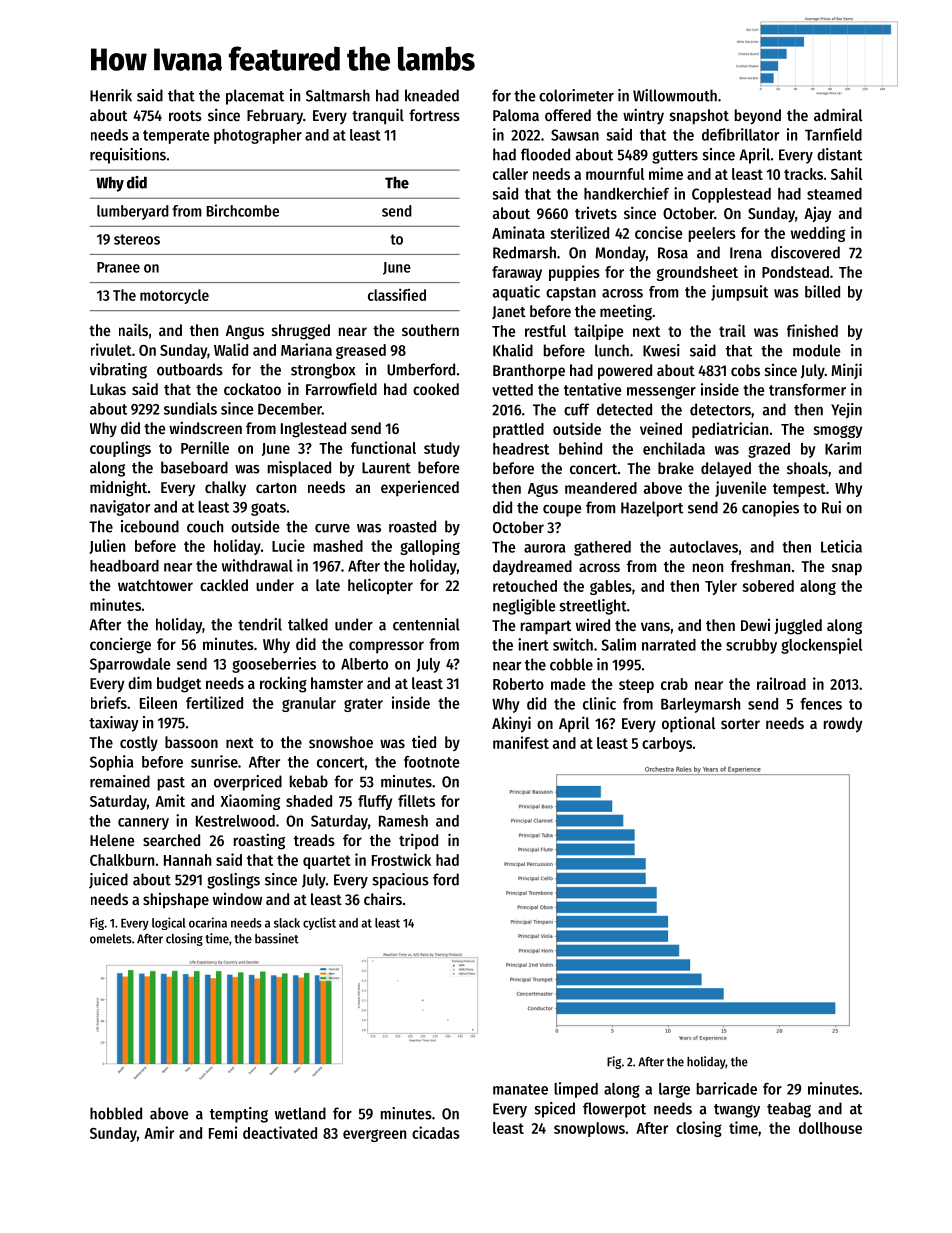  What do you see at coordinates (107, 546) in the screenshot?
I see `Julien` at bounding box center [107, 546].
